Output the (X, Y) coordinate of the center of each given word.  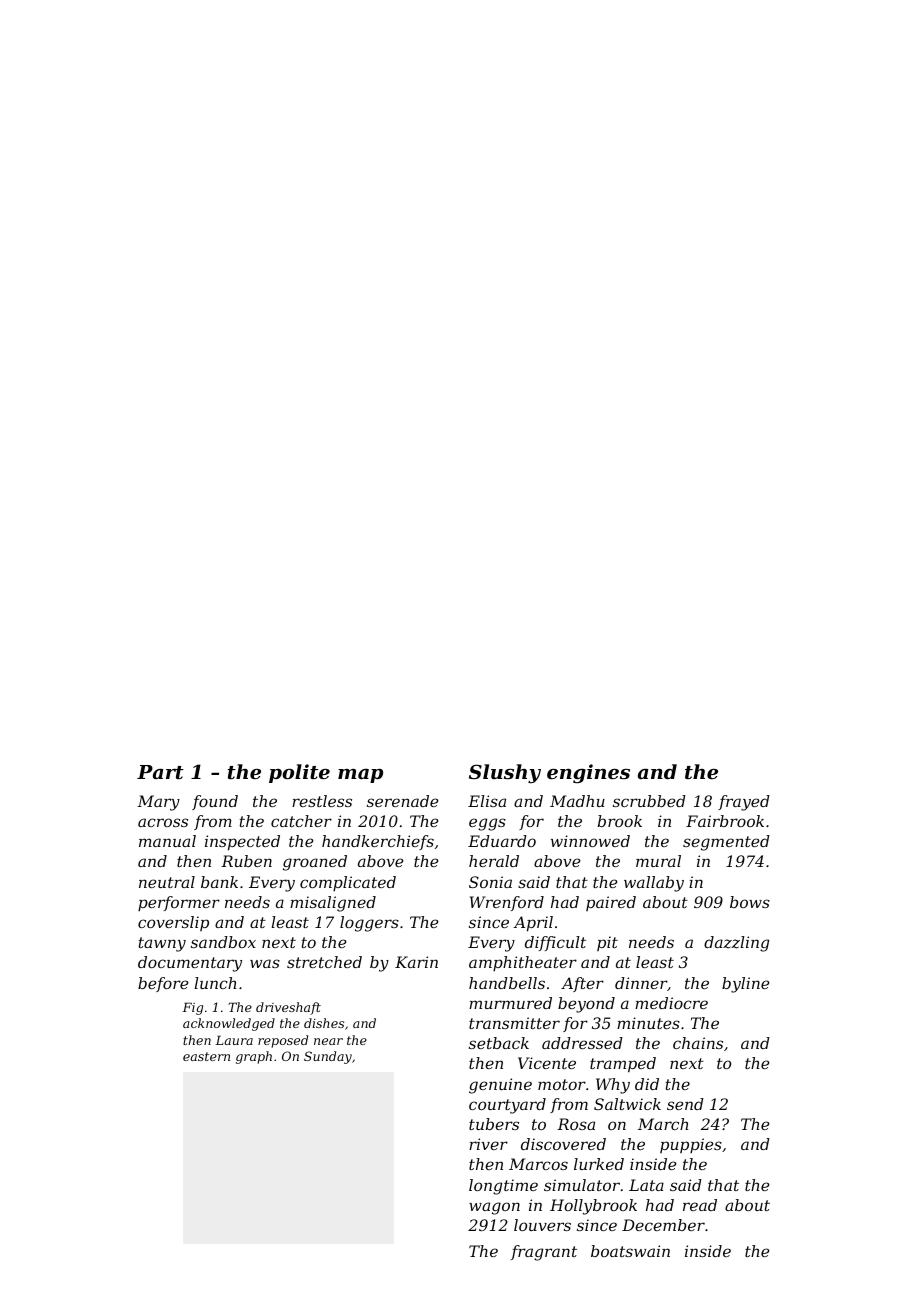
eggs (487, 824)
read (700, 1205)
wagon (494, 1208)
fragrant (544, 1253)
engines (588, 774)
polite (299, 773)
